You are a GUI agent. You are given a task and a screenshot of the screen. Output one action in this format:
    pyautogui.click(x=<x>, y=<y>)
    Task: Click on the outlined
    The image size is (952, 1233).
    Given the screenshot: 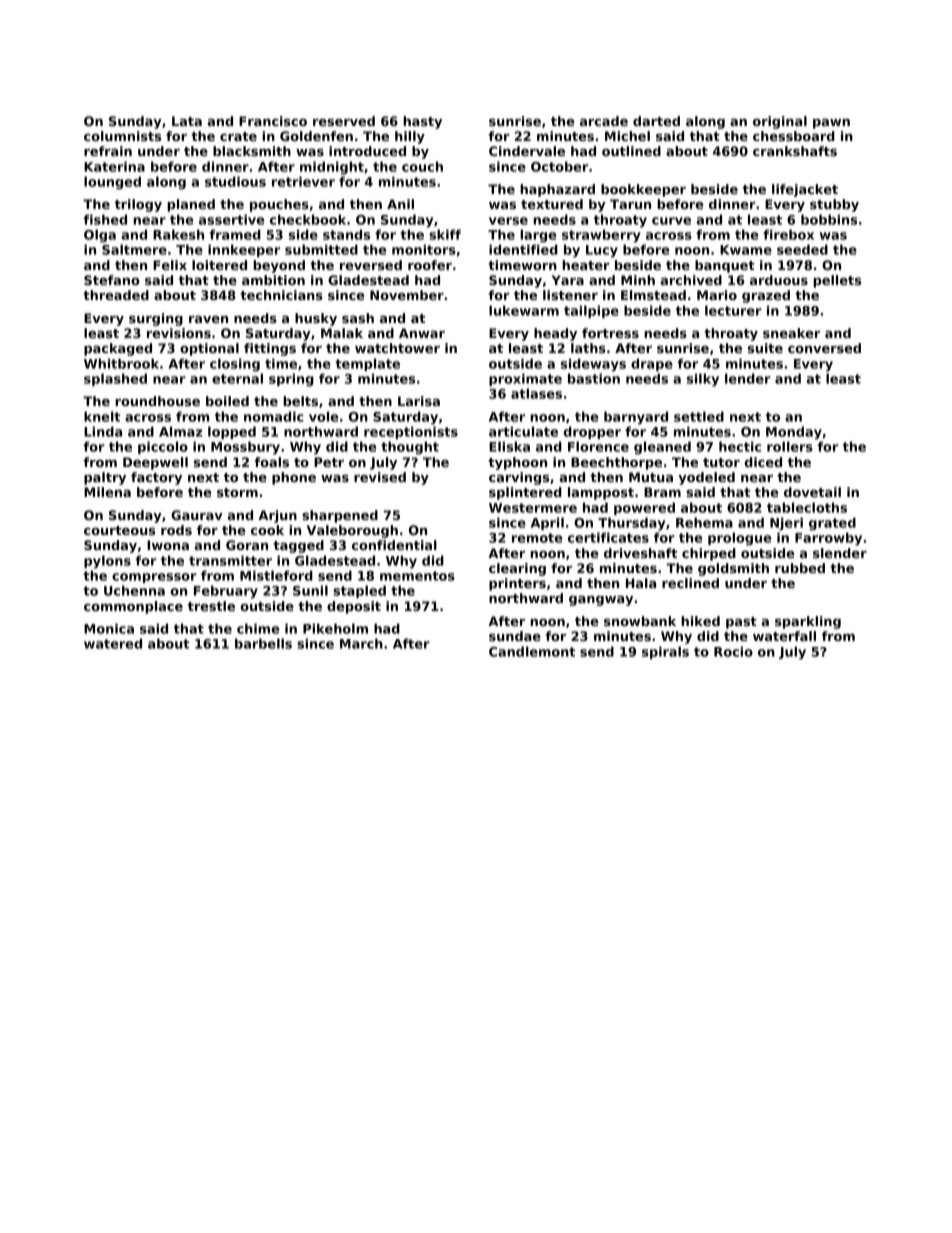 What is the action you would take?
    pyautogui.click(x=631, y=151)
